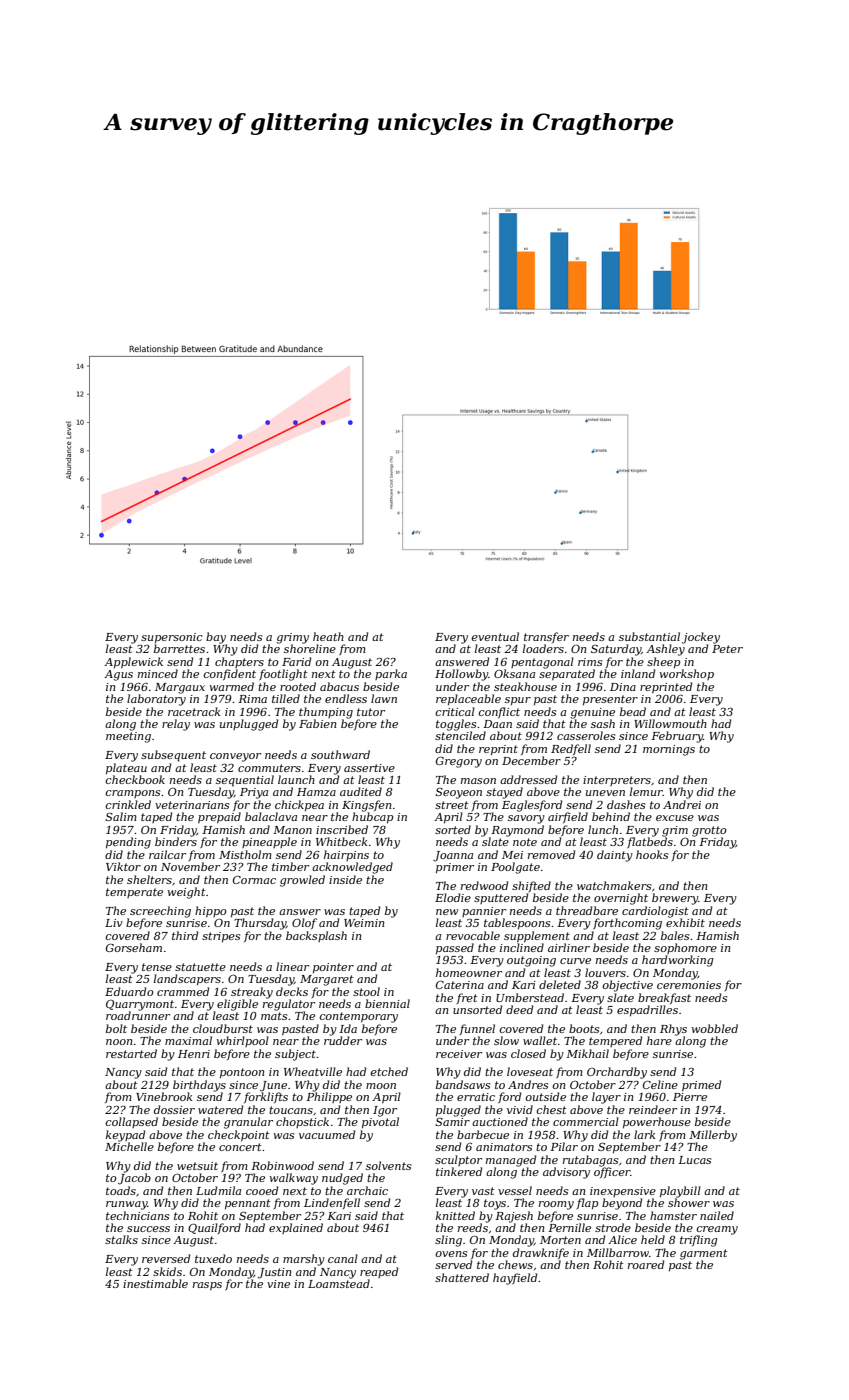 This page has width=849, height=1400. I want to click on substantial, so click(649, 636).
